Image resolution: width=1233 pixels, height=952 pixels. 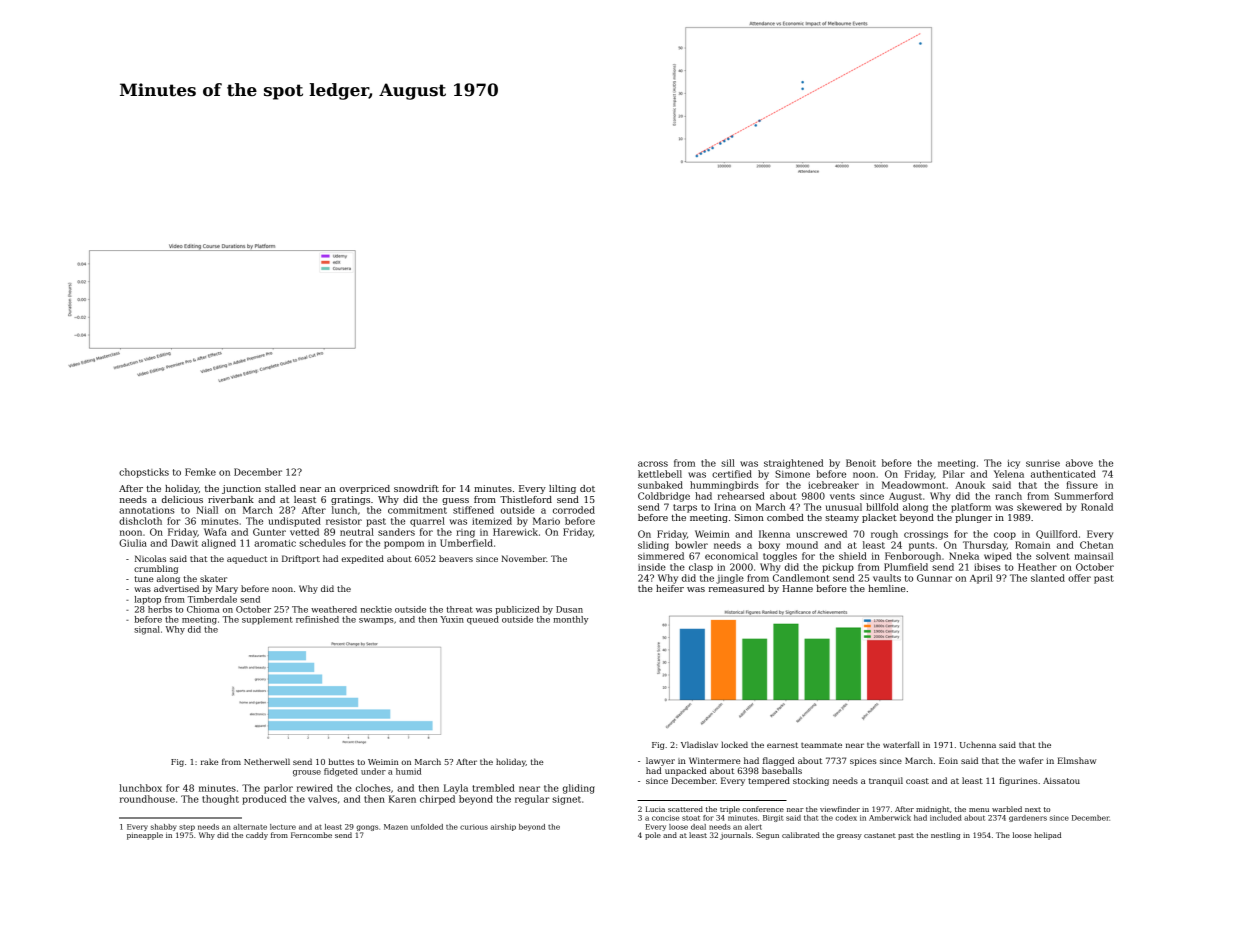 What do you see at coordinates (660, 761) in the document?
I see `lawyer` at bounding box center [660, 761].
